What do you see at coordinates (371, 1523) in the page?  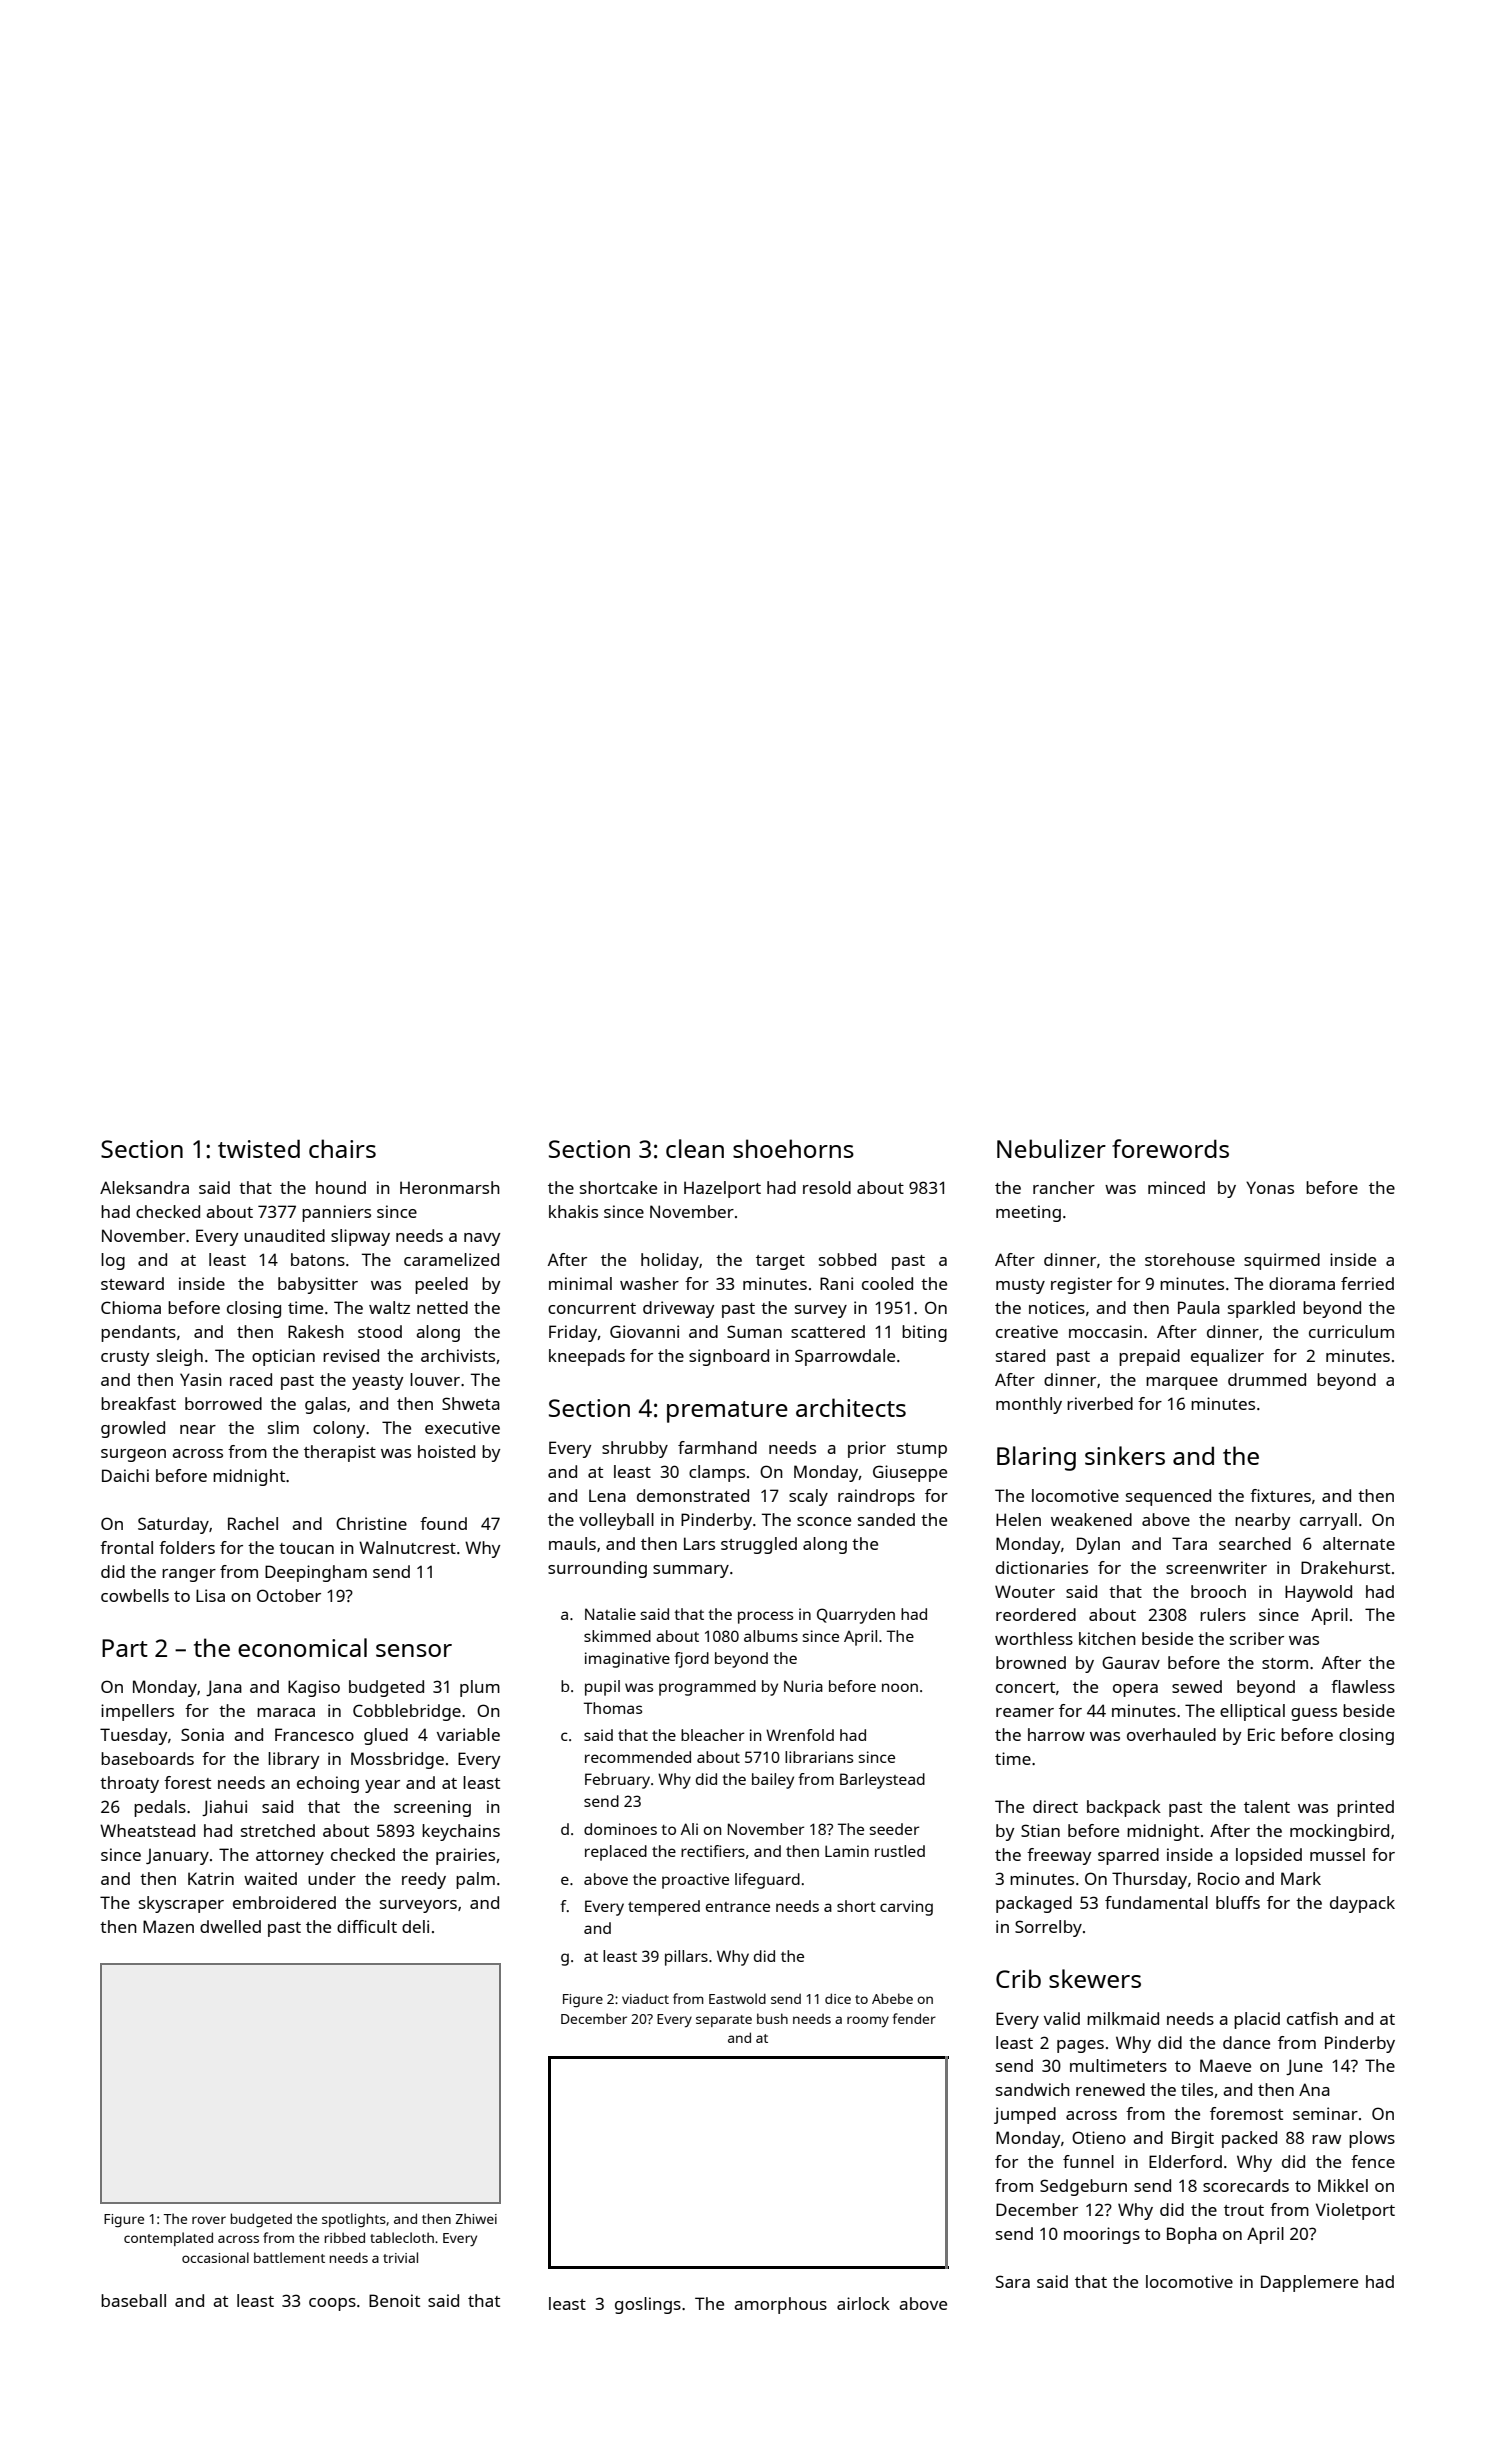 I see `Christine` at bounding box center [371, 1523].
